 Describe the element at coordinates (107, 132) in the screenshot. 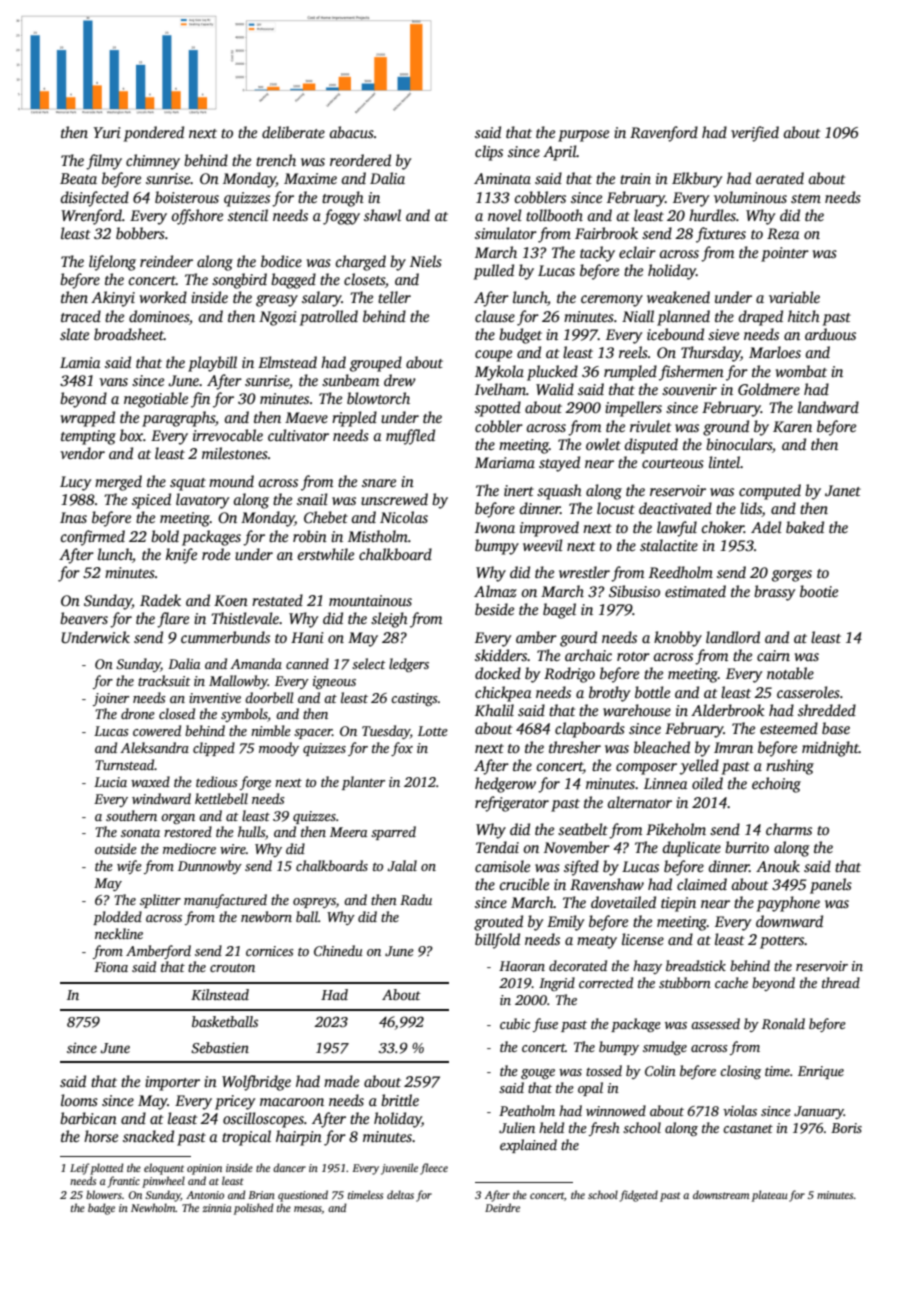

I see `Yuri` at that location.
